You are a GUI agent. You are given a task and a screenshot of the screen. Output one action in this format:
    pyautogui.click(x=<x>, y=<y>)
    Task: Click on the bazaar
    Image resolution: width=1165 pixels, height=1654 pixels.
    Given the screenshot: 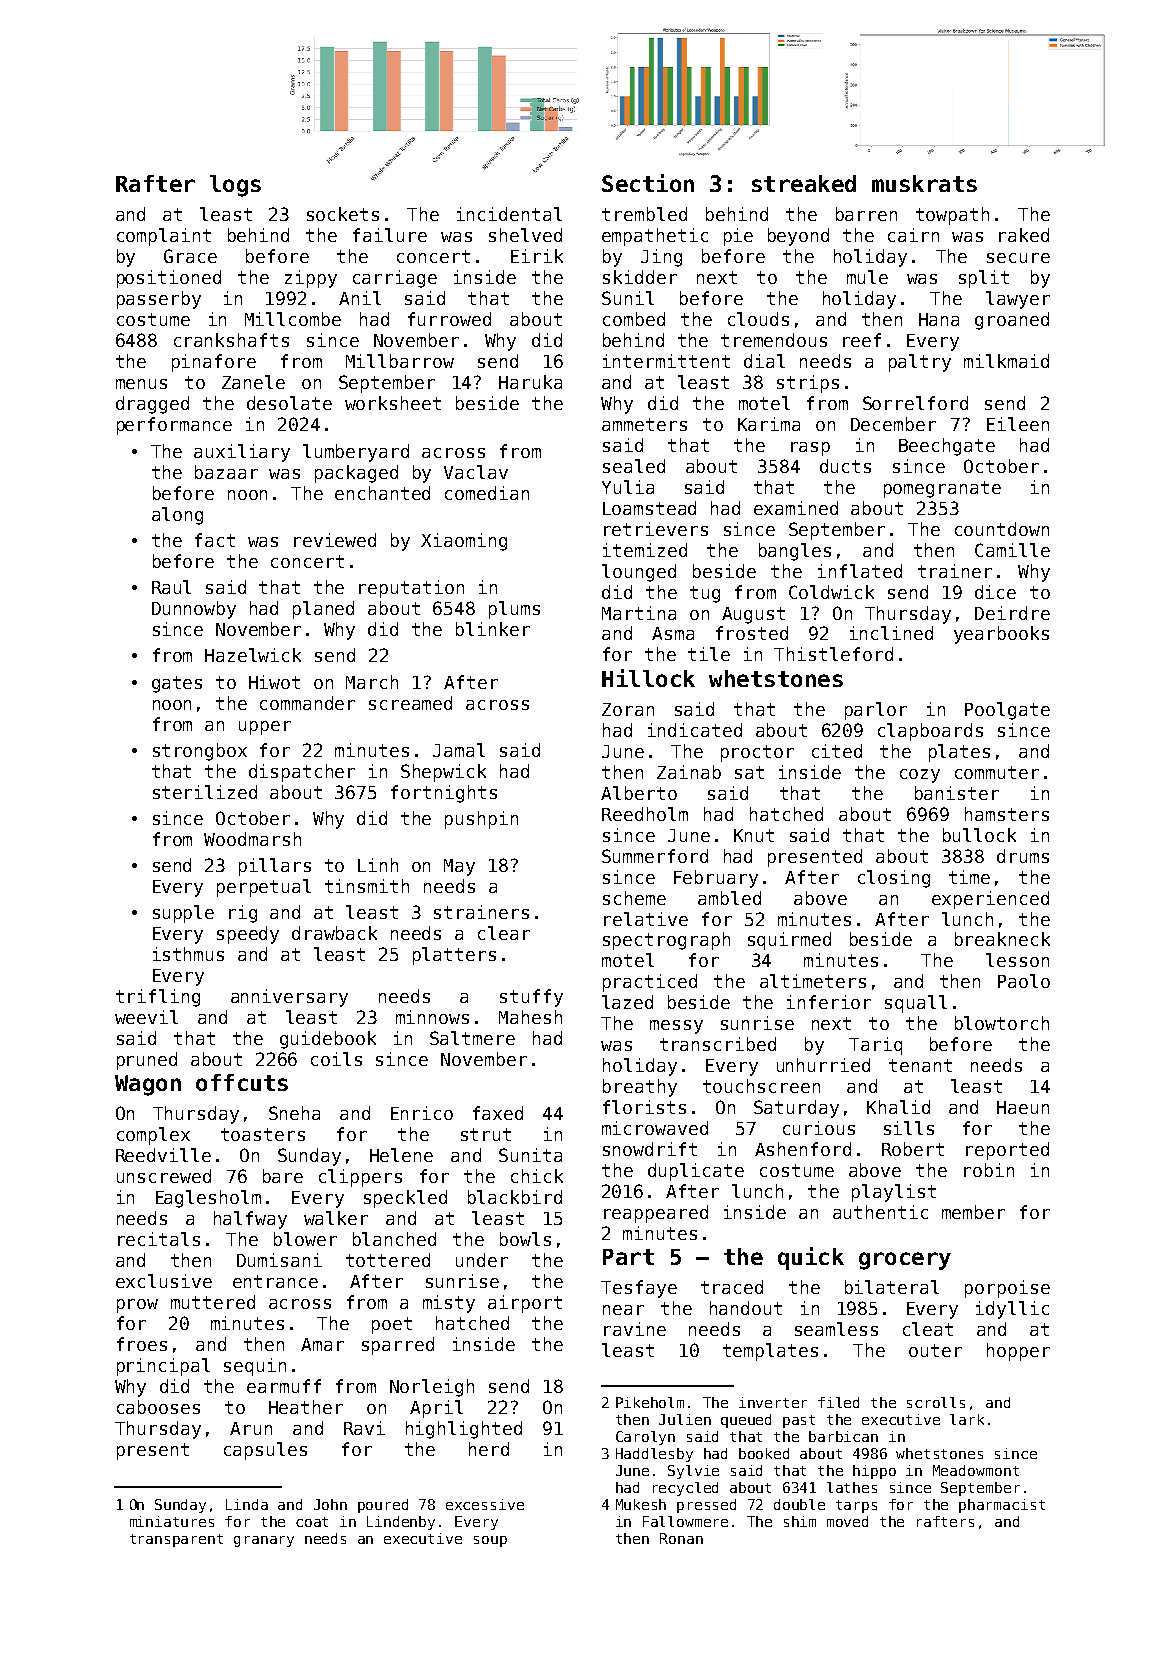 What is the action you would take?
    pyautogui.click(x=226, y=472)
